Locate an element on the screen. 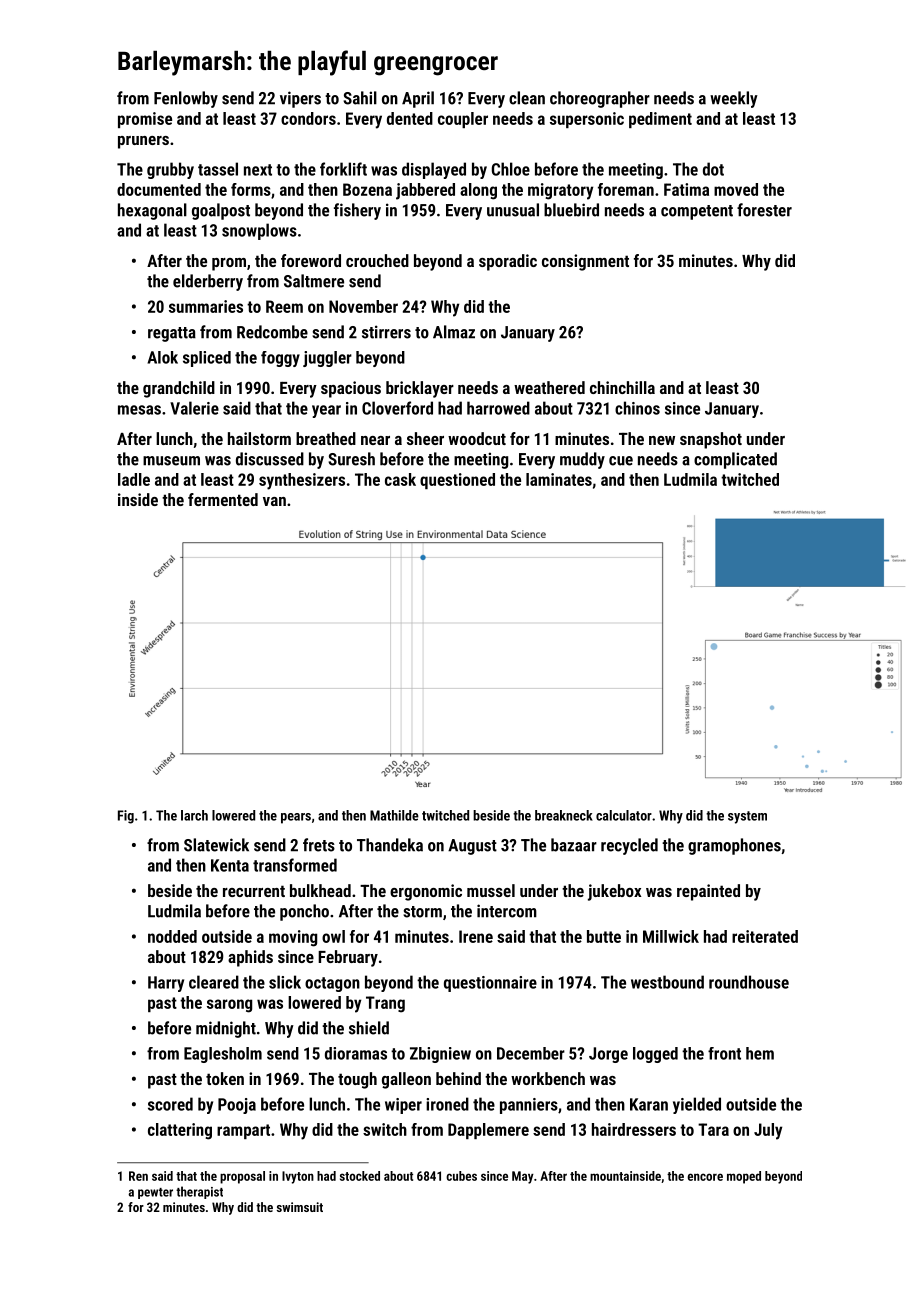 This screenshot has width=924, height=1308. consignment is located at coordinates (585, 262).
